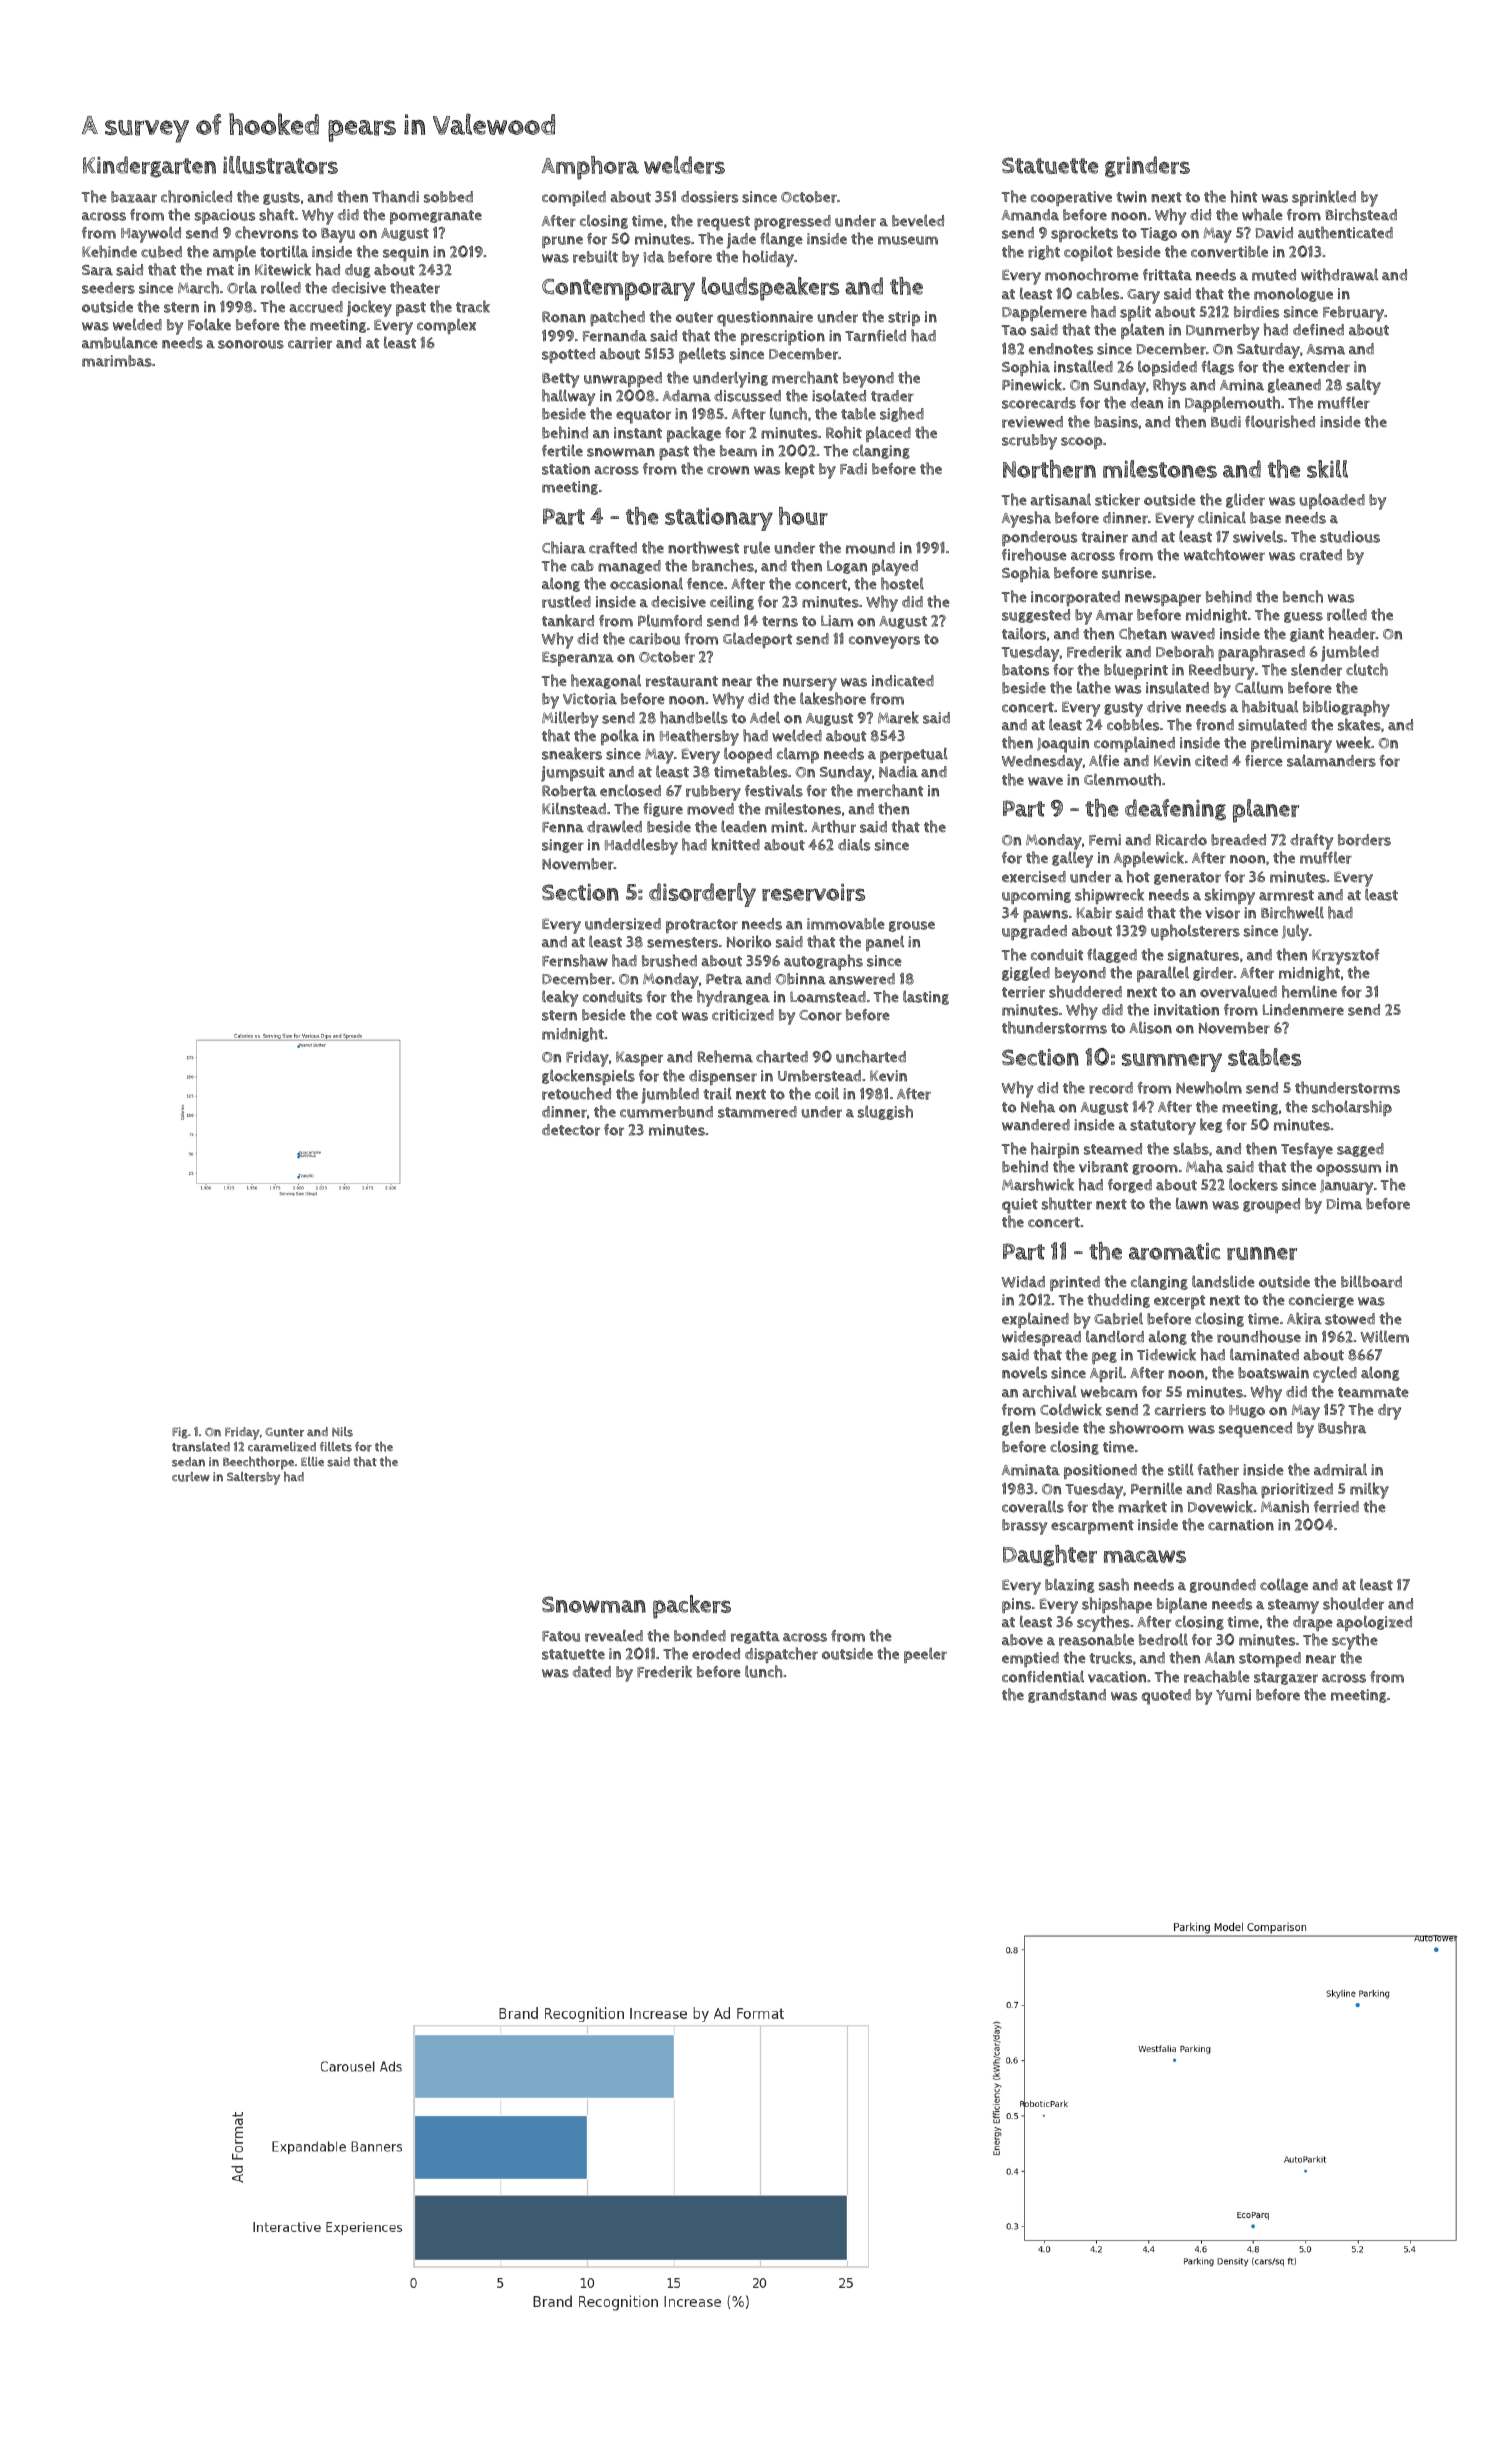 The width and height of the page is (1496, 2464). Describe the element at coordinates (716, 1654) in the page. I see `eroded` at that location.
